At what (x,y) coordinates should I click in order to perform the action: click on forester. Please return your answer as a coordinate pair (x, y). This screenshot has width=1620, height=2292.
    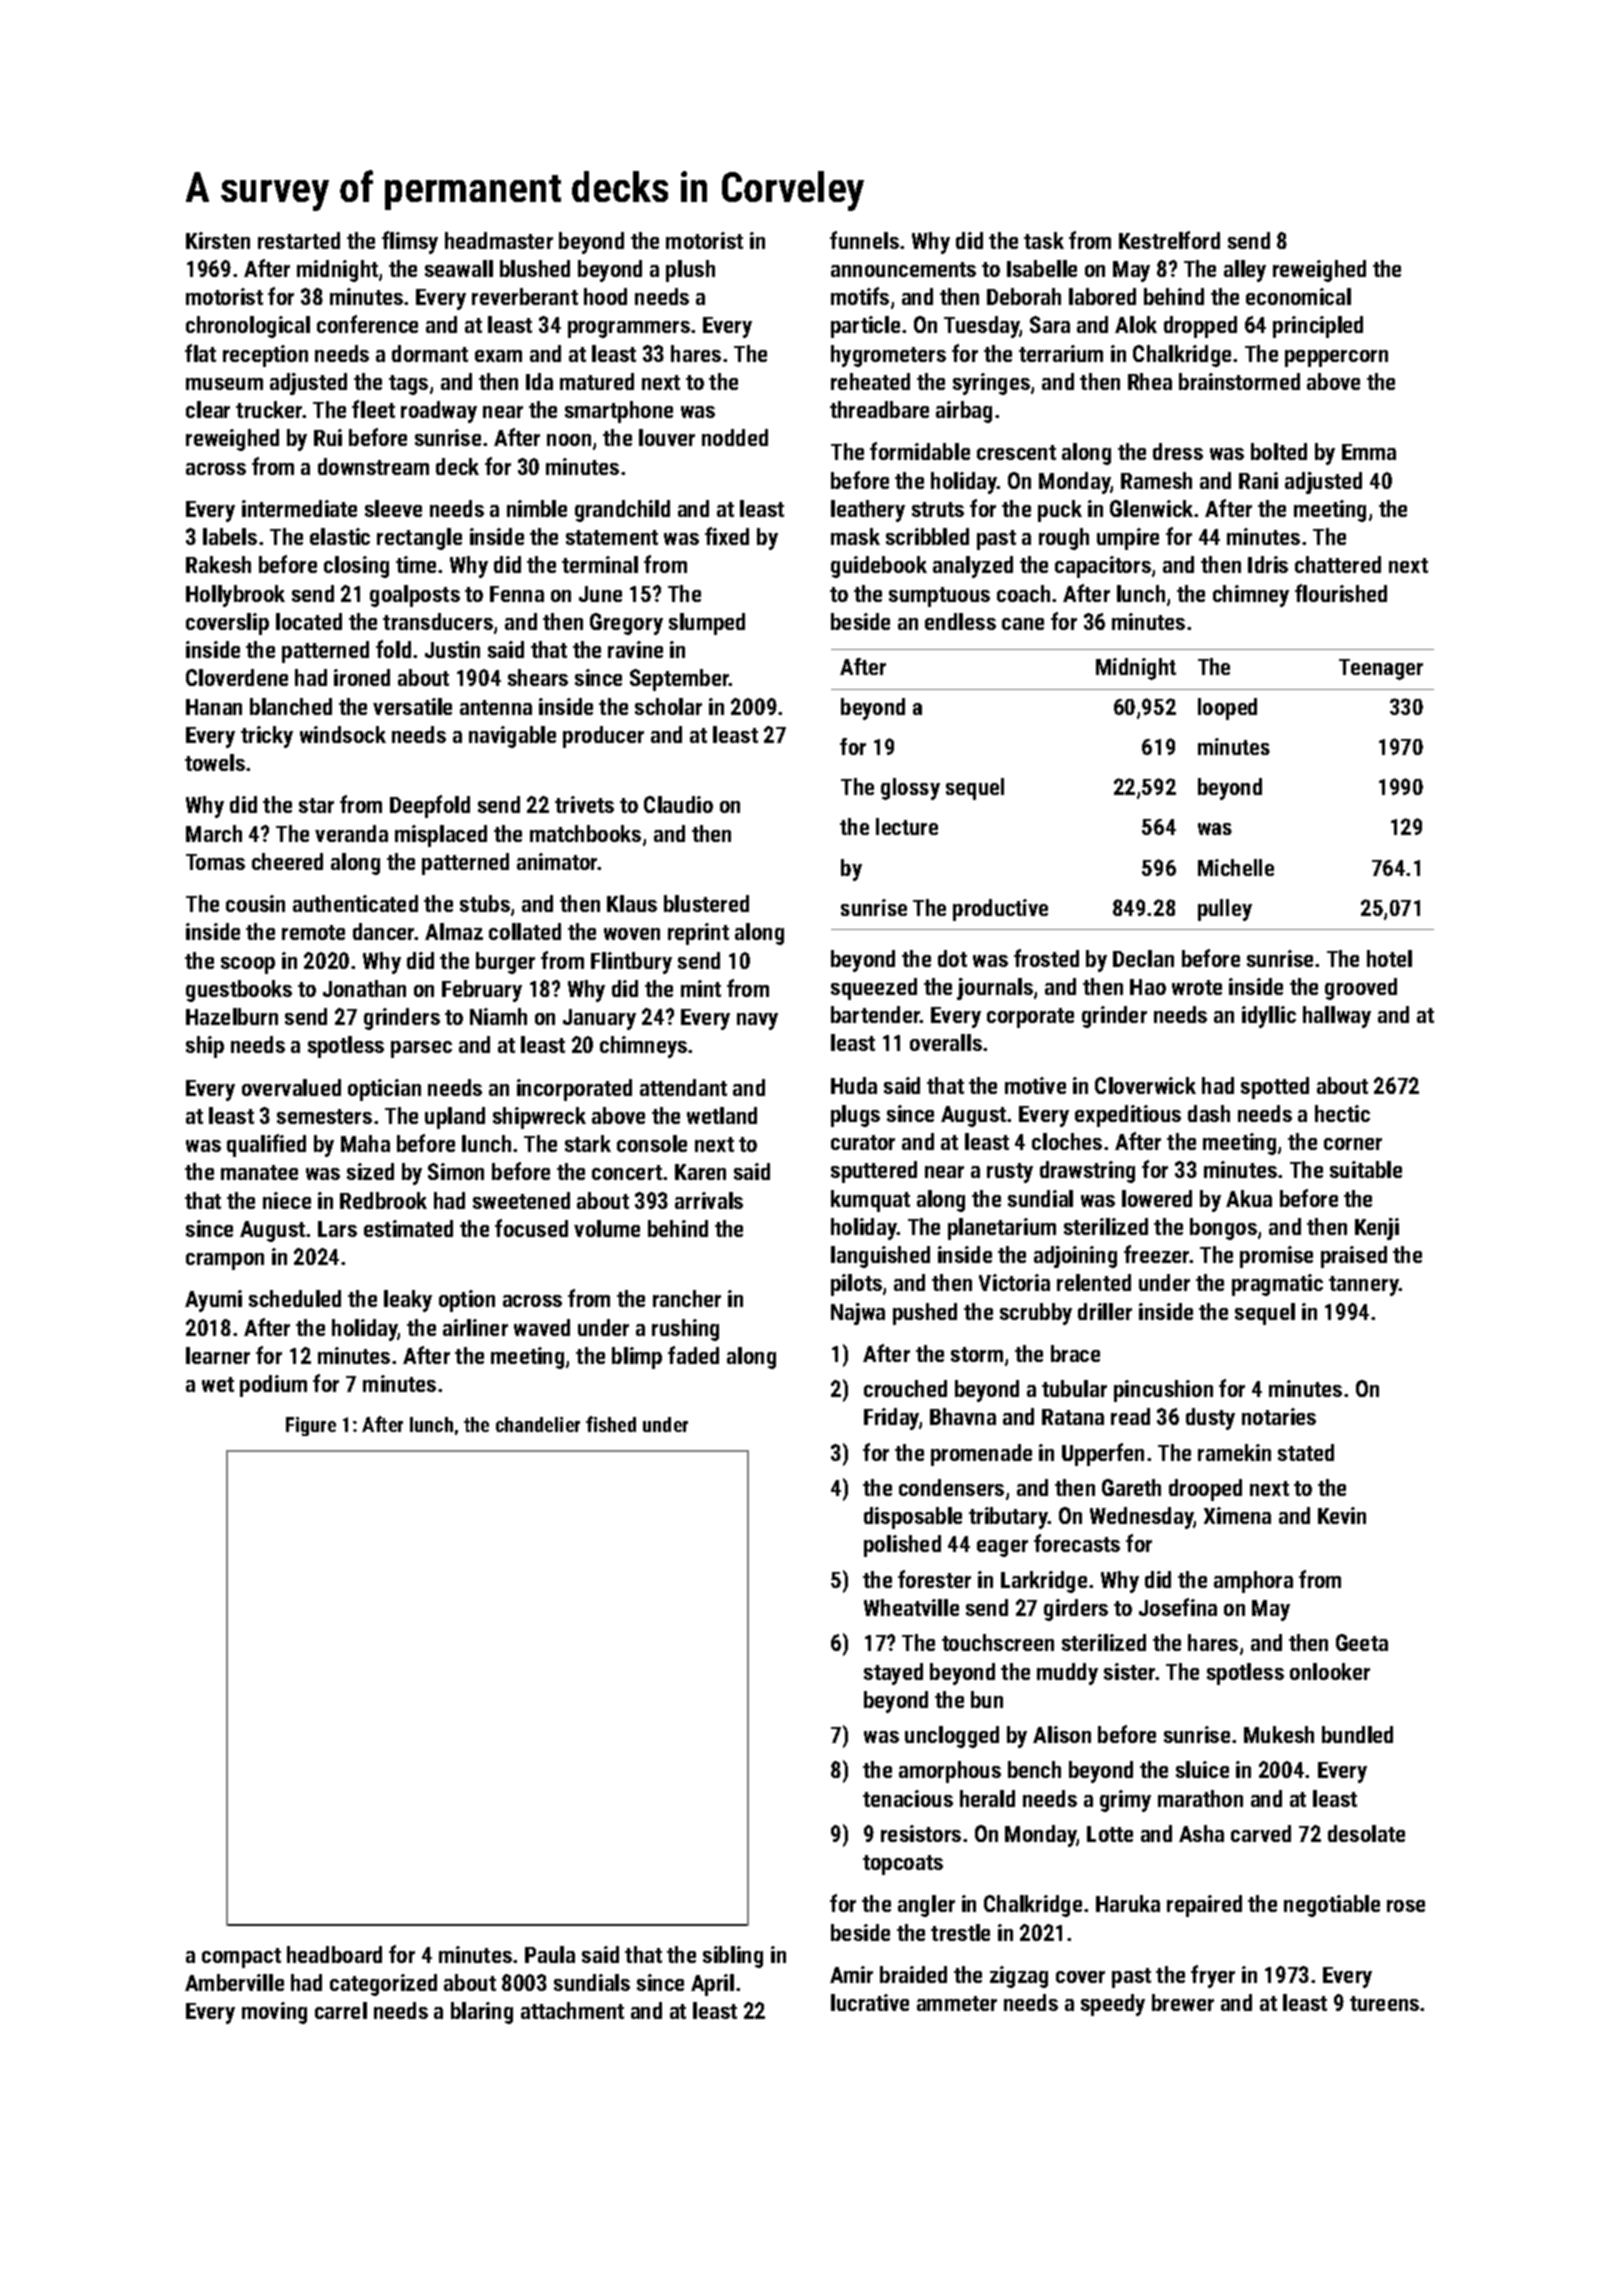
    Looking at the image, I should click on (934, 1579).
